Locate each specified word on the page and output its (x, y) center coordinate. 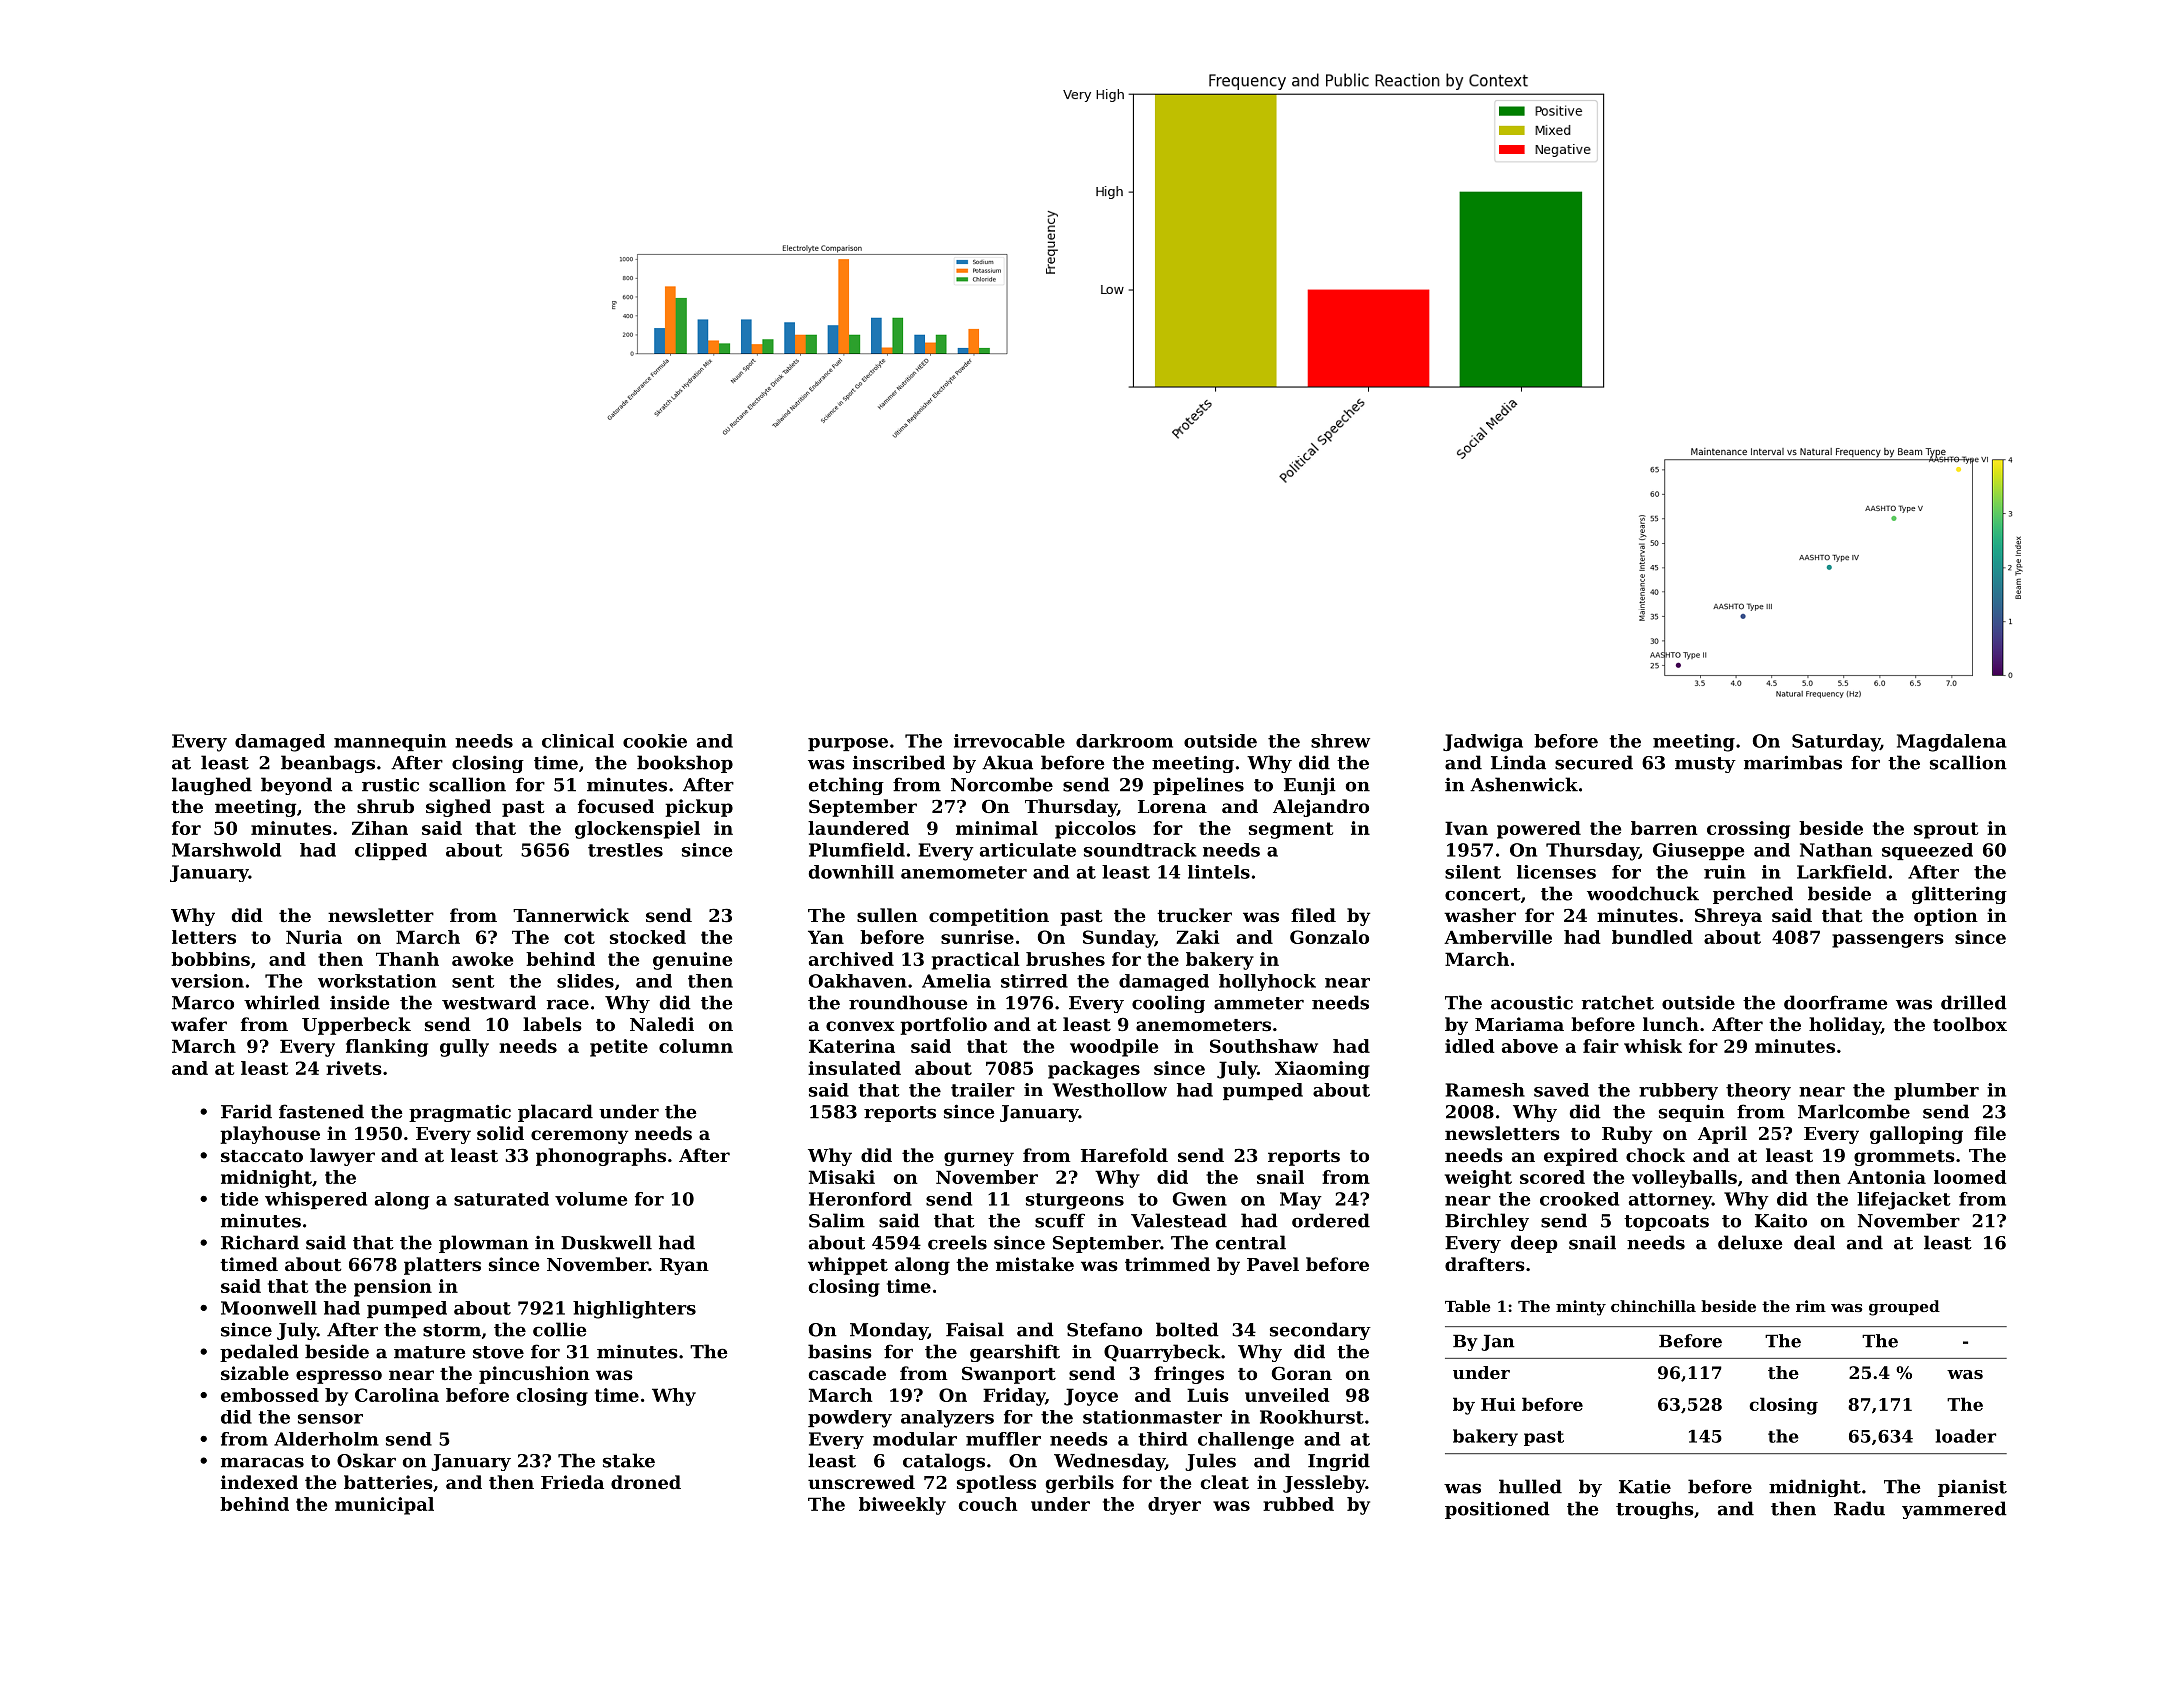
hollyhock (1267, 982)
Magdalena (1951, 743)
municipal (384, 1506)
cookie (655, 741)
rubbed (1298, 1504)
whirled (282, 1002)
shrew (1340, 741)
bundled (1652, 937)
